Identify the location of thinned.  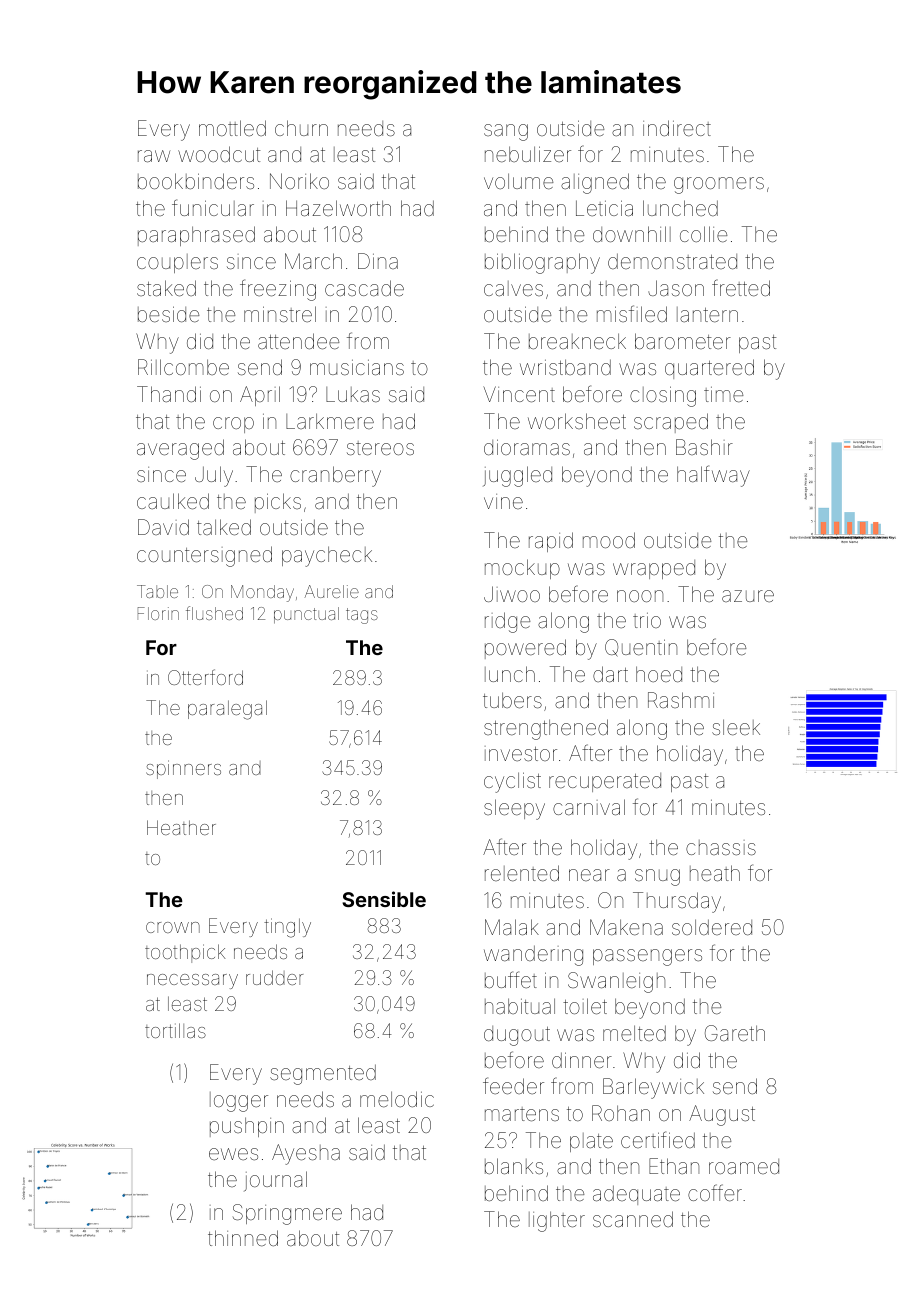
(243, 1238).
